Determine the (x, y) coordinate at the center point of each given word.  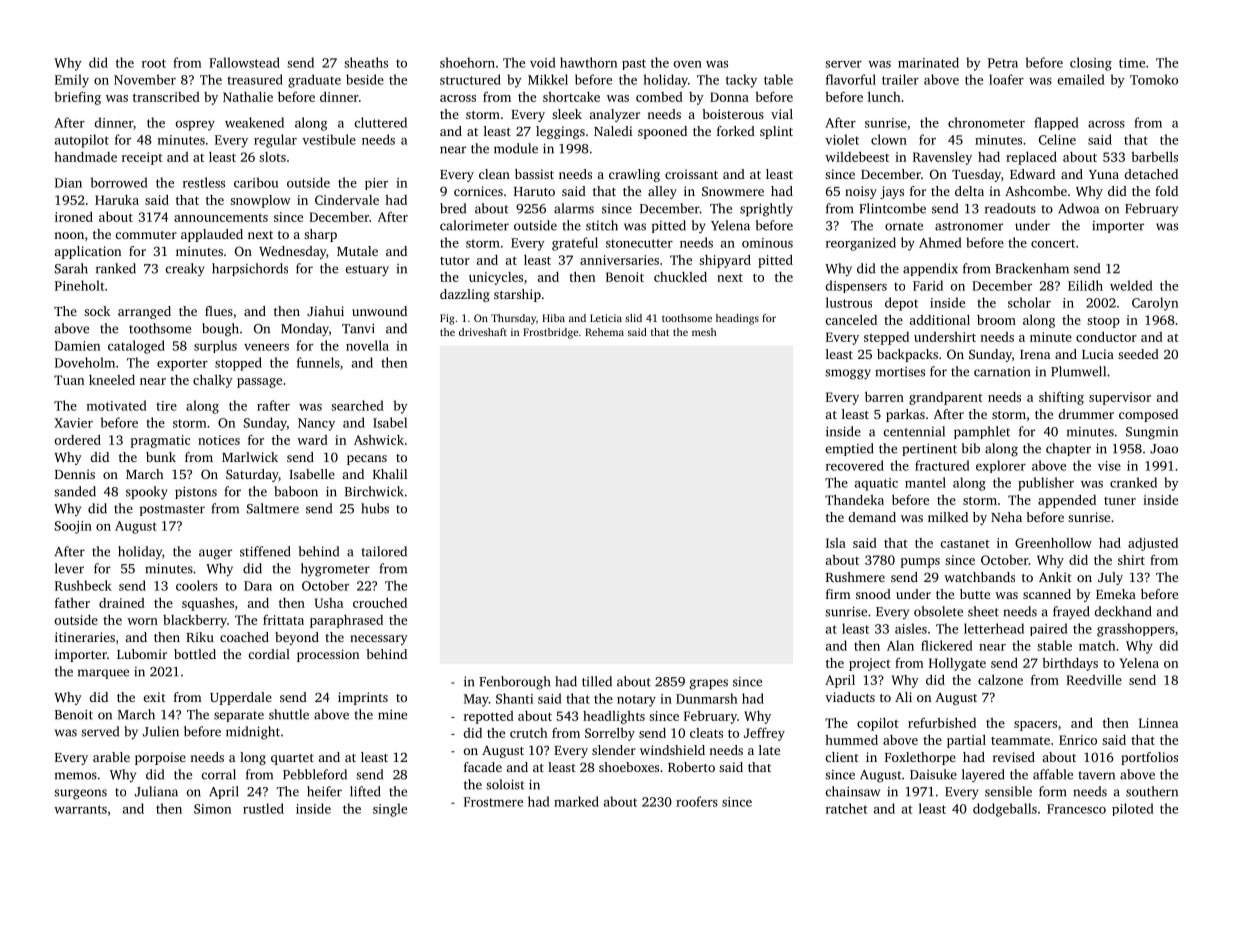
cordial (269, 654)
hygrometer (335, 570)
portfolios (1149, 758)
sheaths (366, 62)
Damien (77, 346)
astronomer (969, 226)
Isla (836, 543)
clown (889, 139)
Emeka (1116, 594)
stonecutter (639, 243)
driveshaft (483, 332)
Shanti (514, 698)
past (634, 64)
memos (76, 776)
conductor (1106, 337)
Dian (68, 183)
